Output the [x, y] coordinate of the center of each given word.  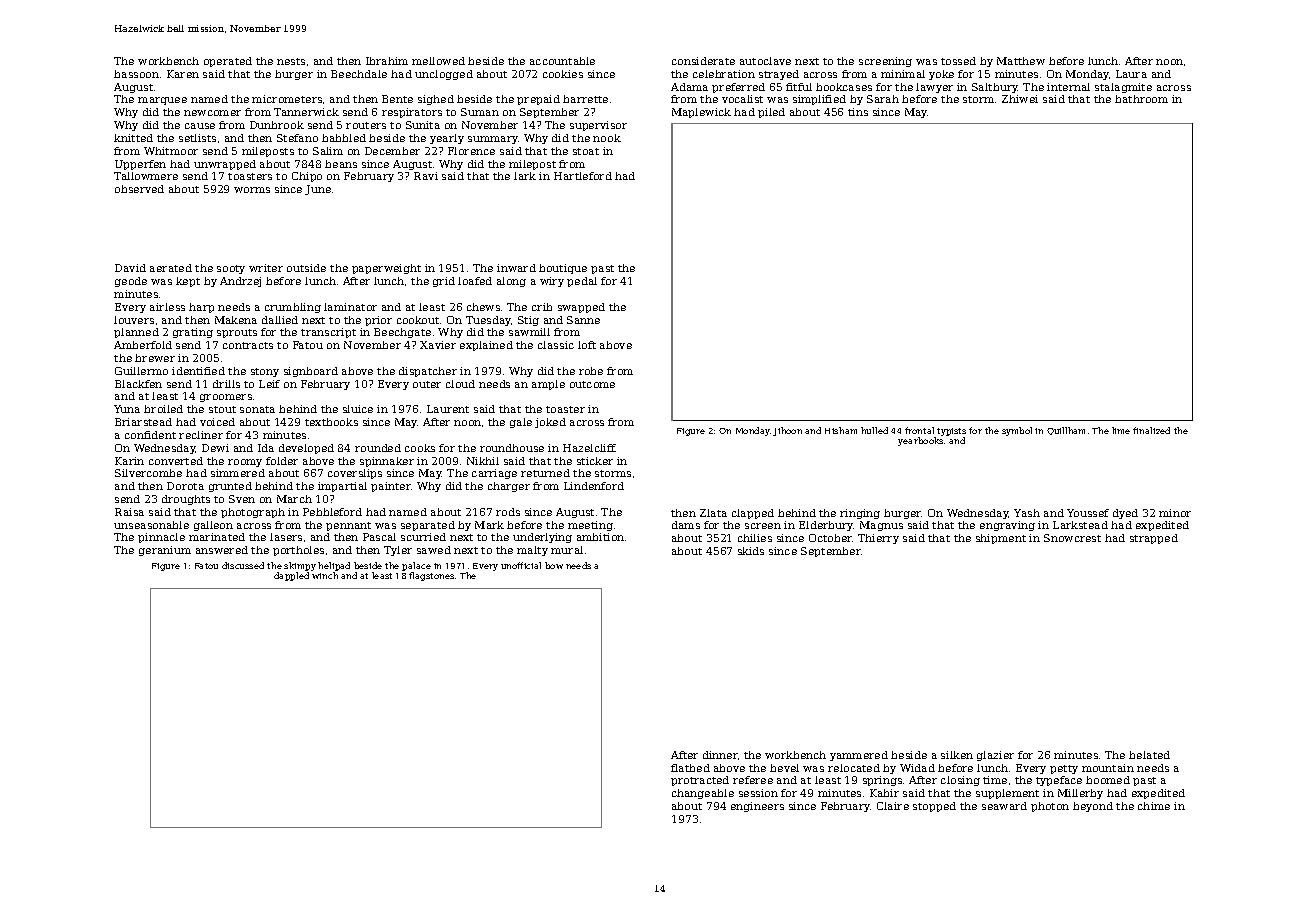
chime [1154, 806]
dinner [720, 755]
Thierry [878, 539]
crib [542, 307]
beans [341, 164]
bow [554, 565]
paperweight [386, 269]
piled [771, 113]
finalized [1151, 430]
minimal [903, 74]
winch [325, 575]
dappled [291, 576]
